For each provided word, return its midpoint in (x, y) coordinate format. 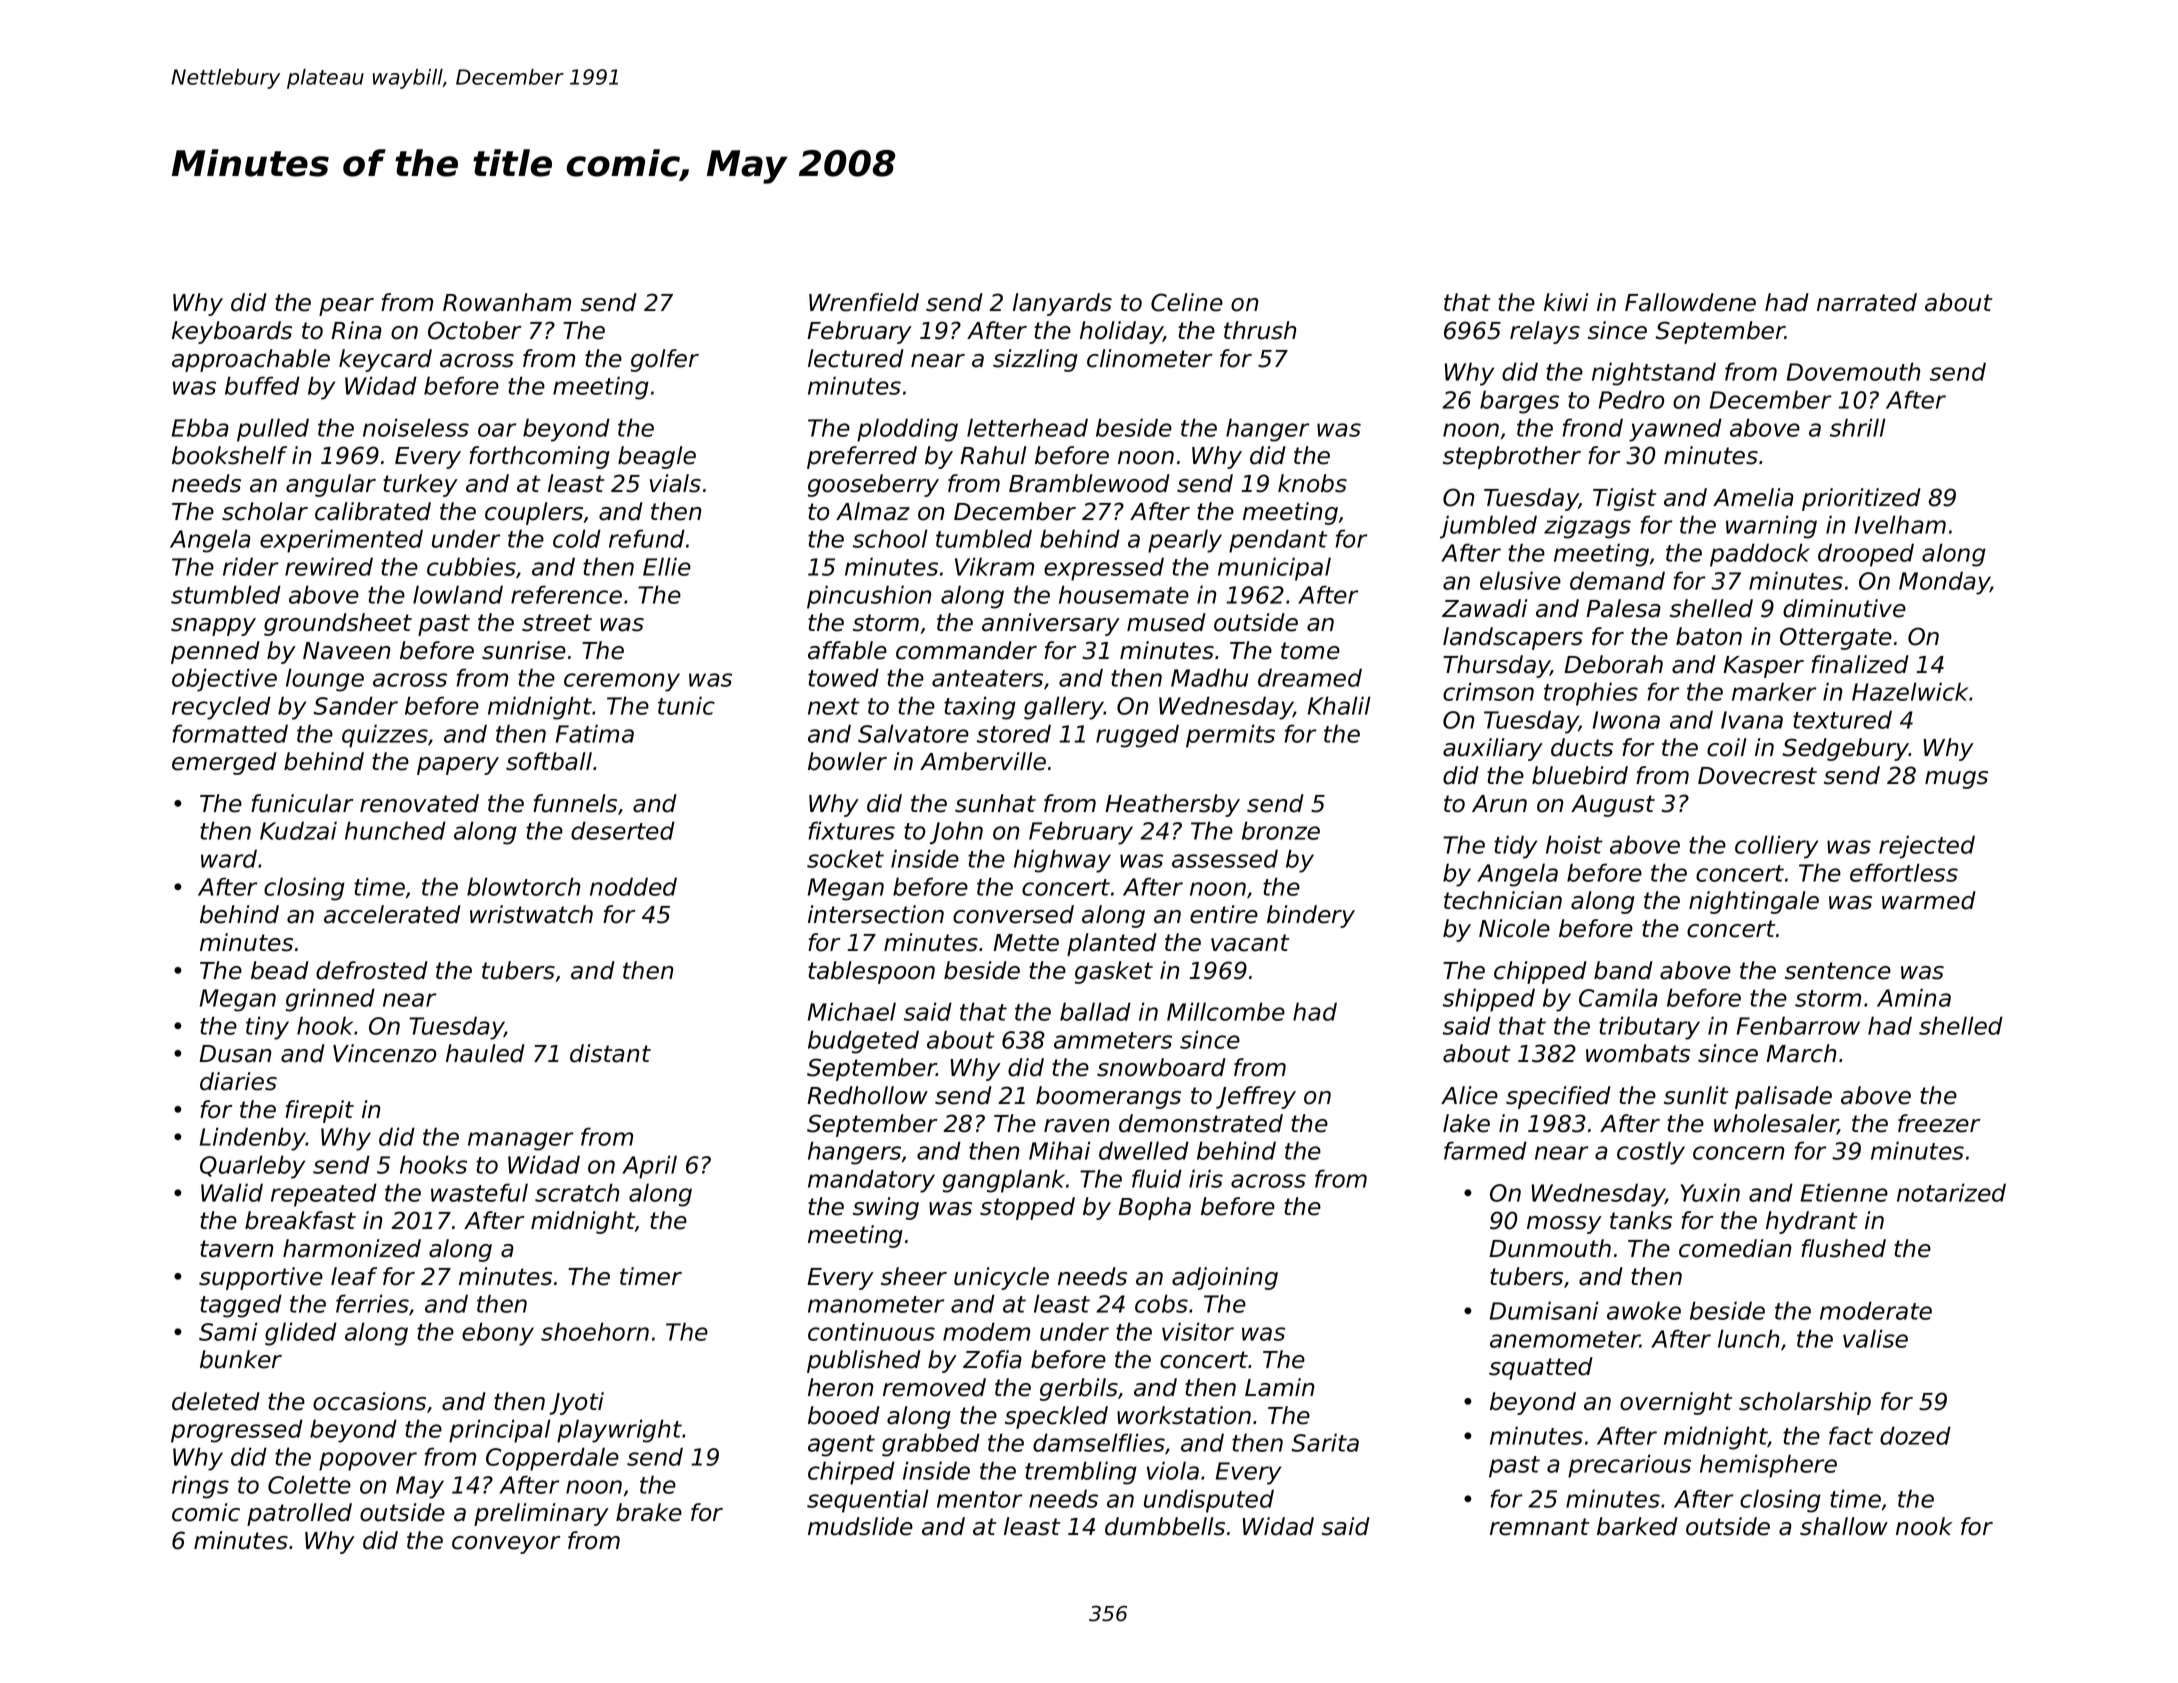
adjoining (1225, 1278)
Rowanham (507, 302)
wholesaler (1776, 1124)
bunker (241, 1359)
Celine (1187, 302)
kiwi (1566, 302)
